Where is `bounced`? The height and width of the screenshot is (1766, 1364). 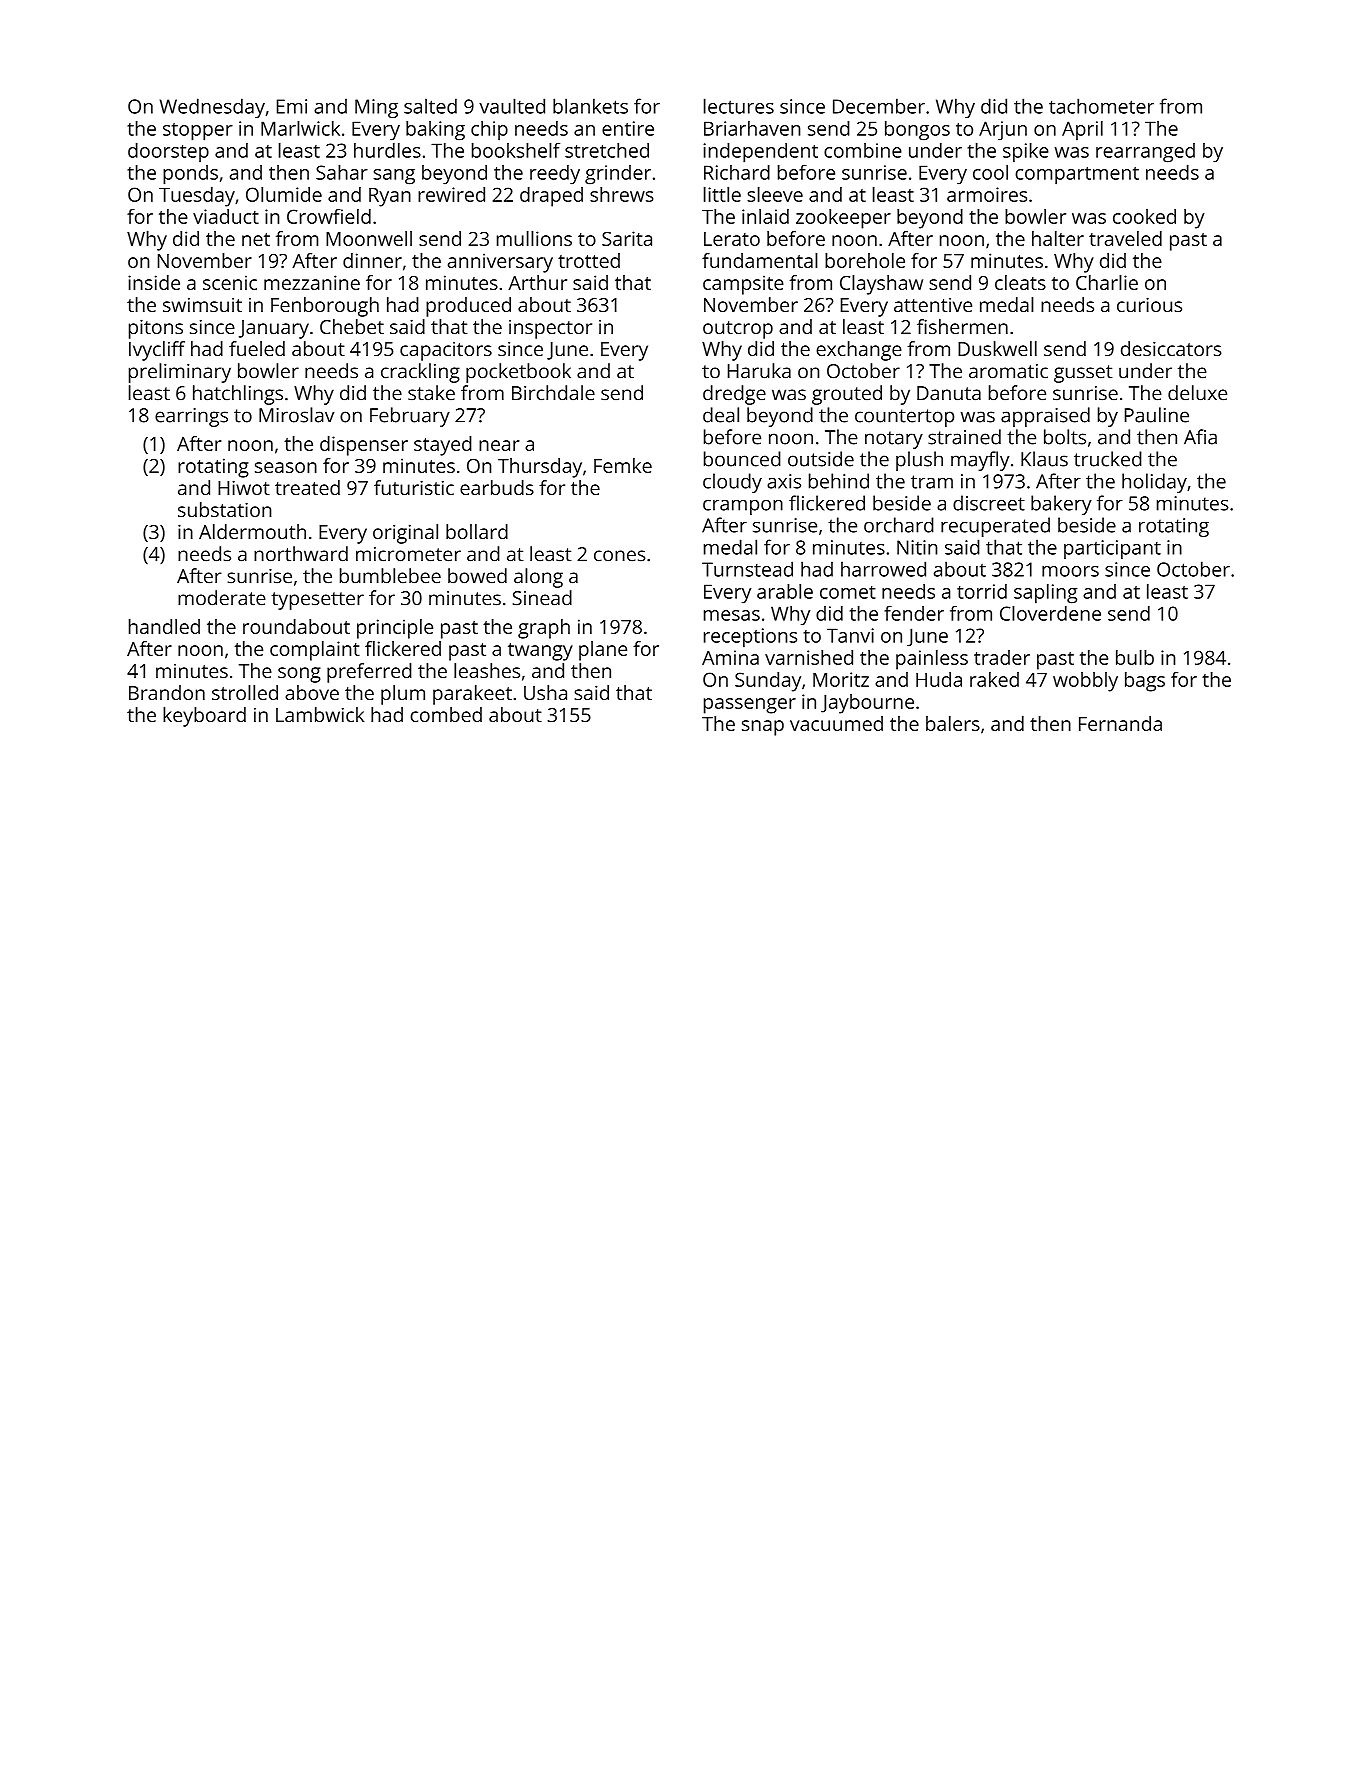
bounced is located at coordinates (742, 459).
